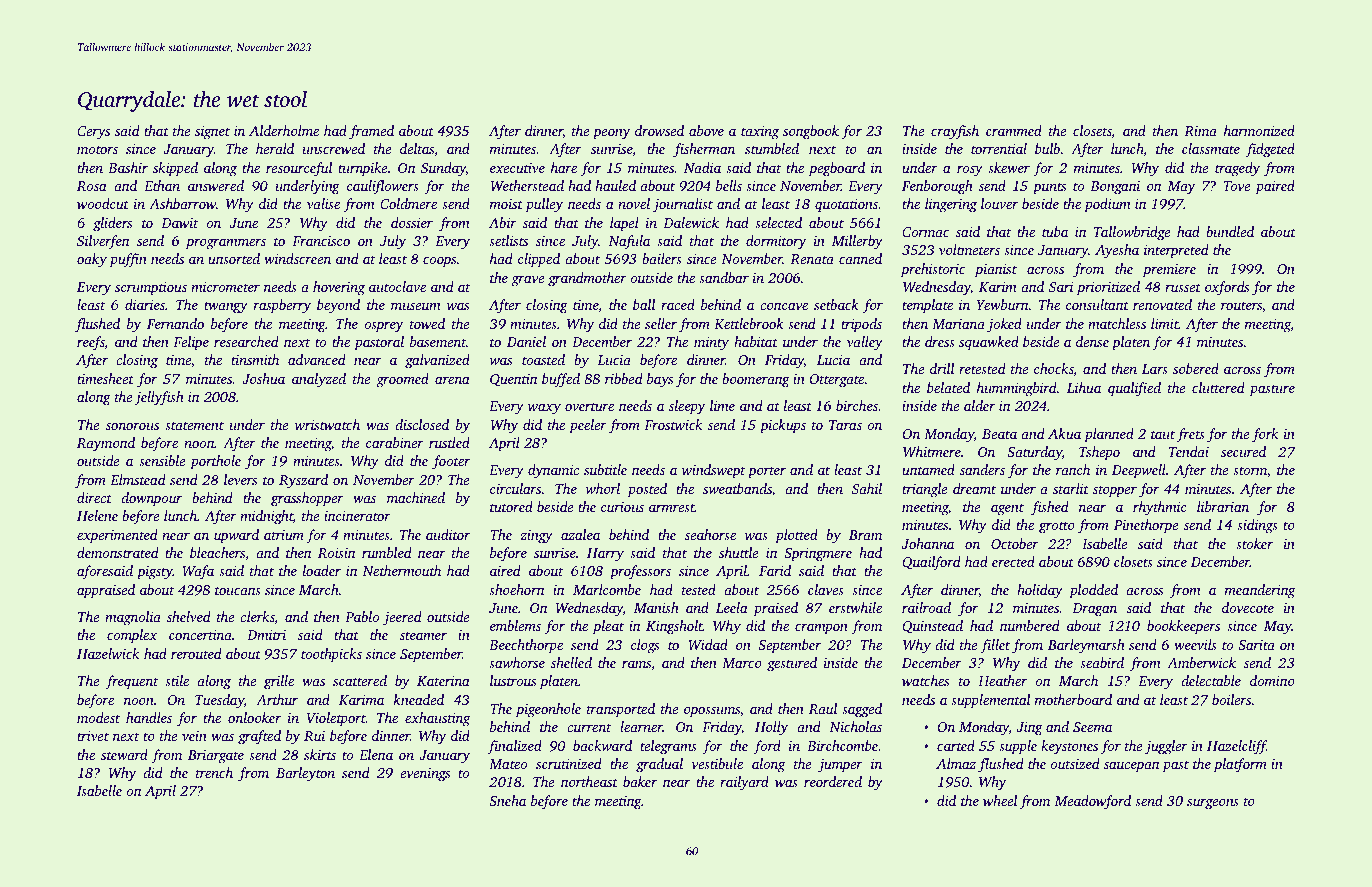  I want to click on gliders, so click(112, 224).
